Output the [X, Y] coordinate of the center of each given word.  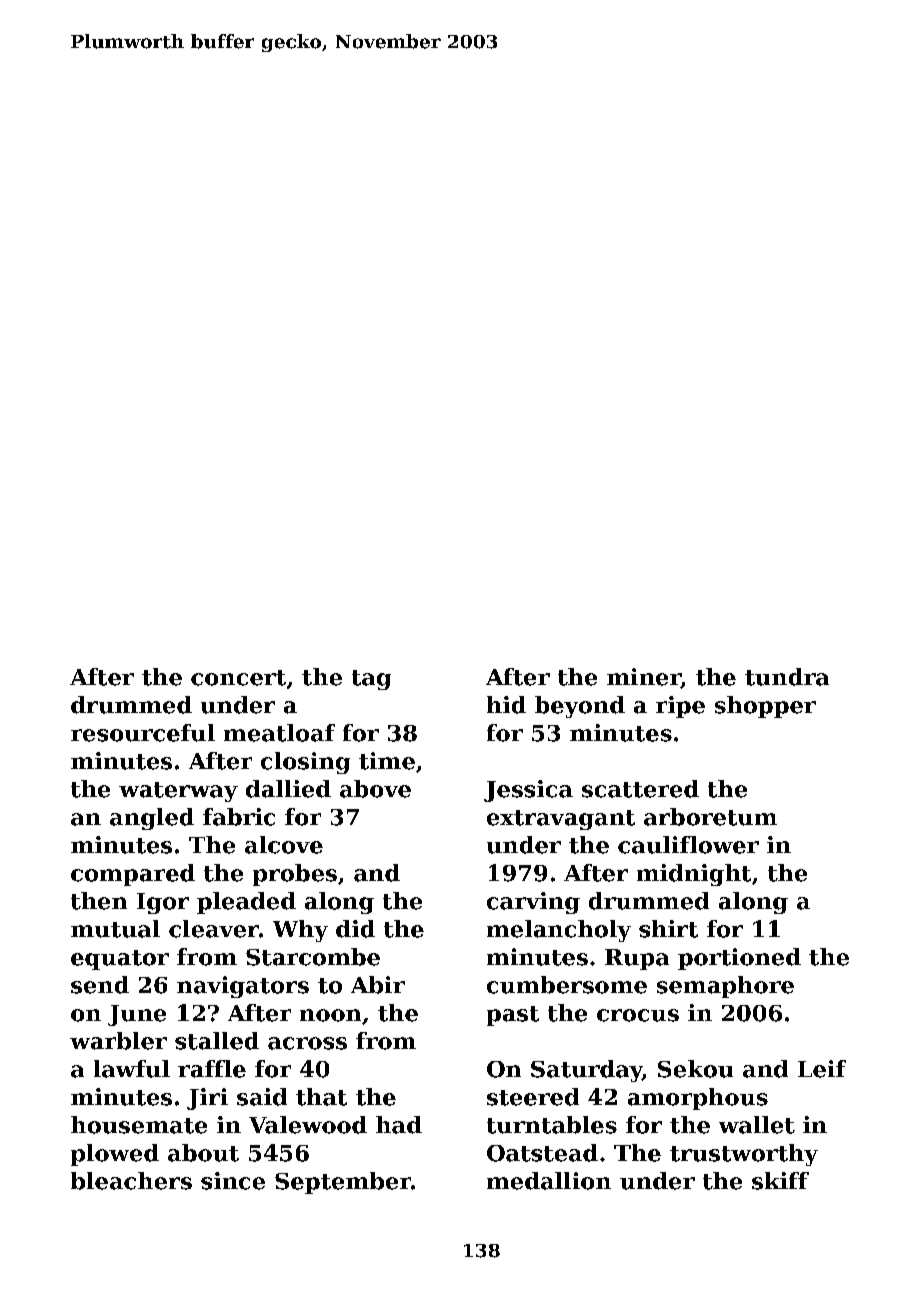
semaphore [725, 987]
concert [238, 678]
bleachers [131, 1181]
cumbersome [567, 985]
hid [506, 705]
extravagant [561, 820]
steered [533, 1097]
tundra [787, 677]
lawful [132, 1069]
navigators [243, 987]
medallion [549, 1181]
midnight [694, 875]
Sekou [695, 1069]
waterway [178, 792]
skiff [780, 1181]
